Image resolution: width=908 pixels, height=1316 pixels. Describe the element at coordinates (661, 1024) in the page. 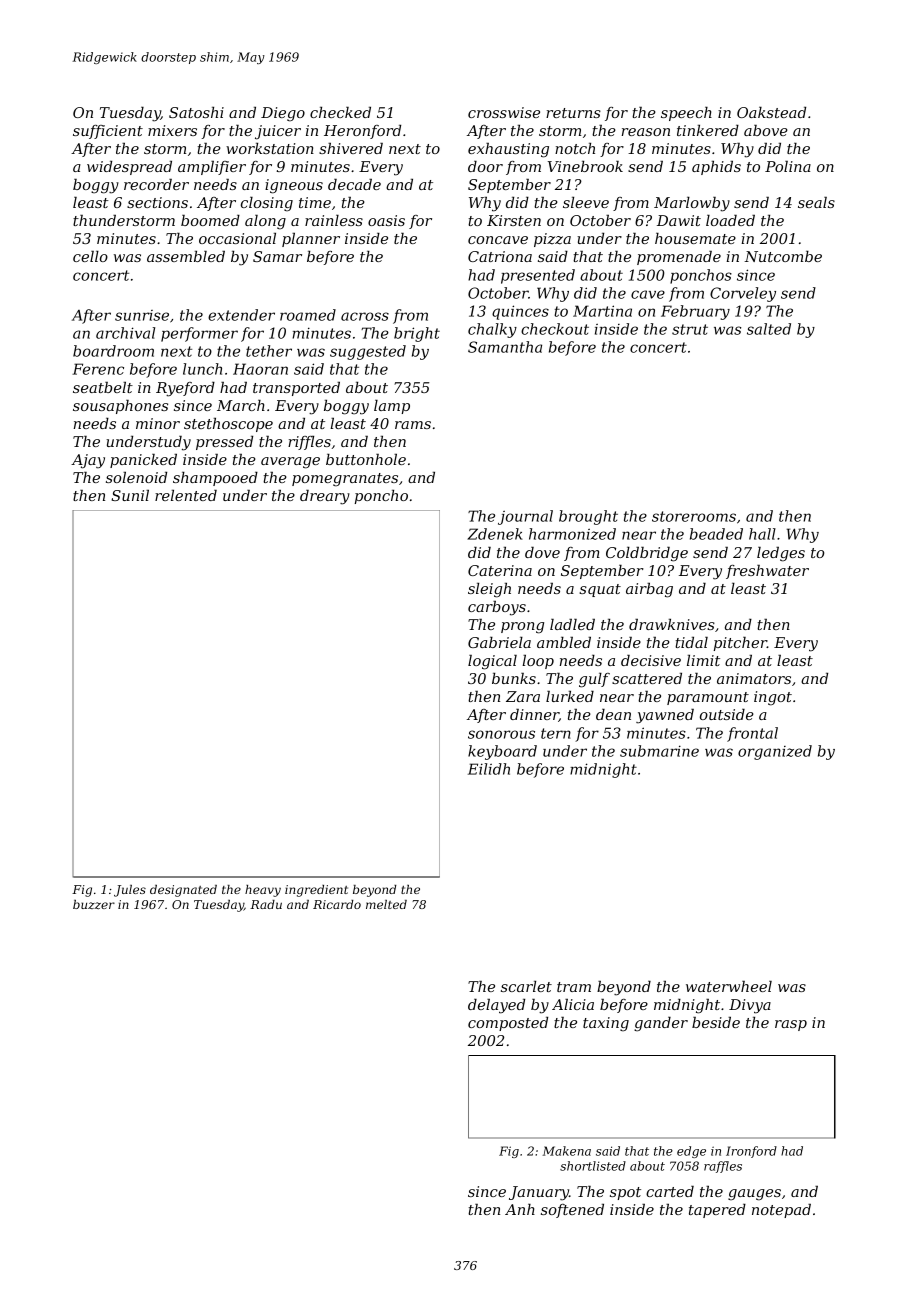

I see `gander` at that location.
